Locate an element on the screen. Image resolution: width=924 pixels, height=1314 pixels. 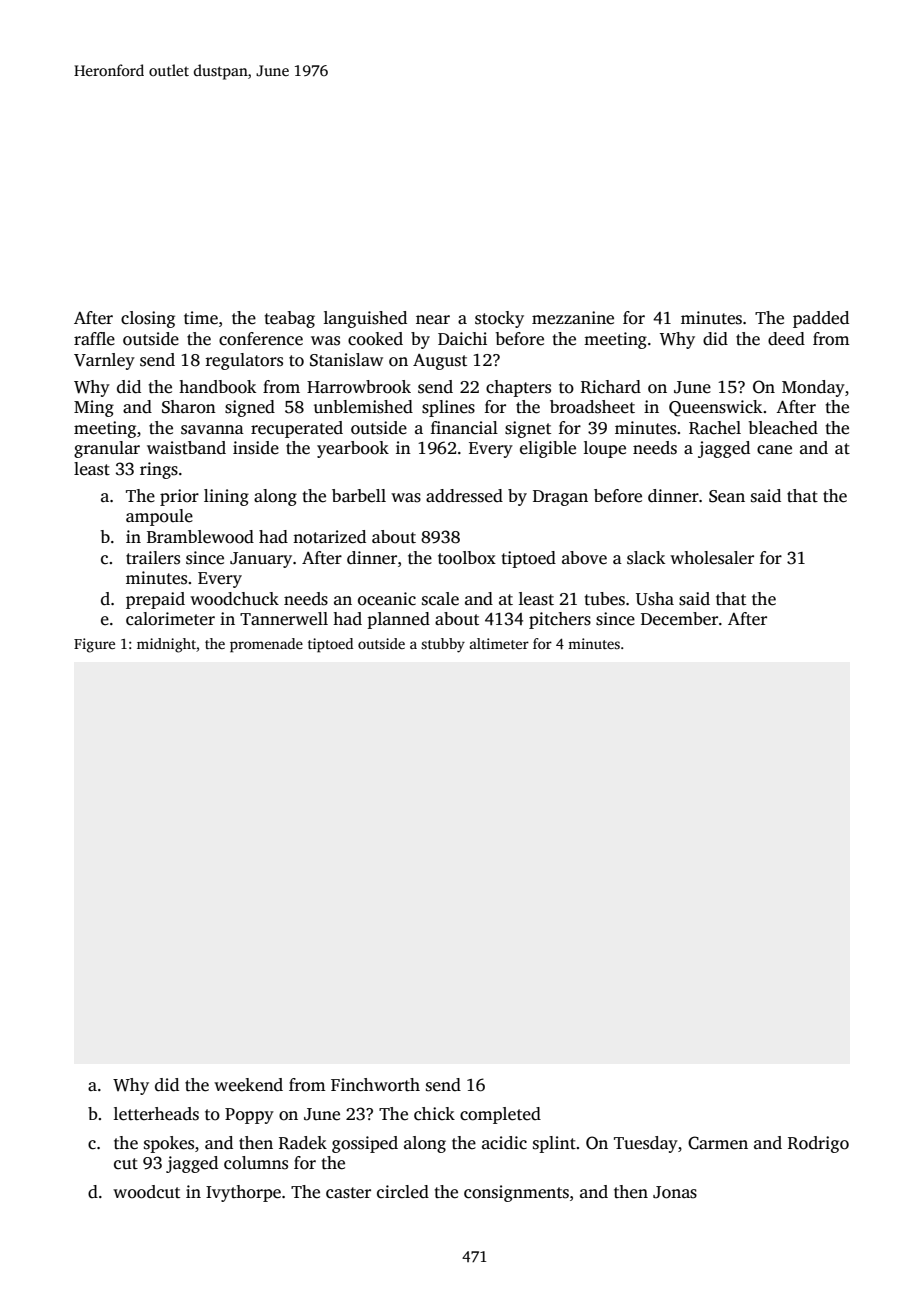
December is located at coordinates (679, 619).
